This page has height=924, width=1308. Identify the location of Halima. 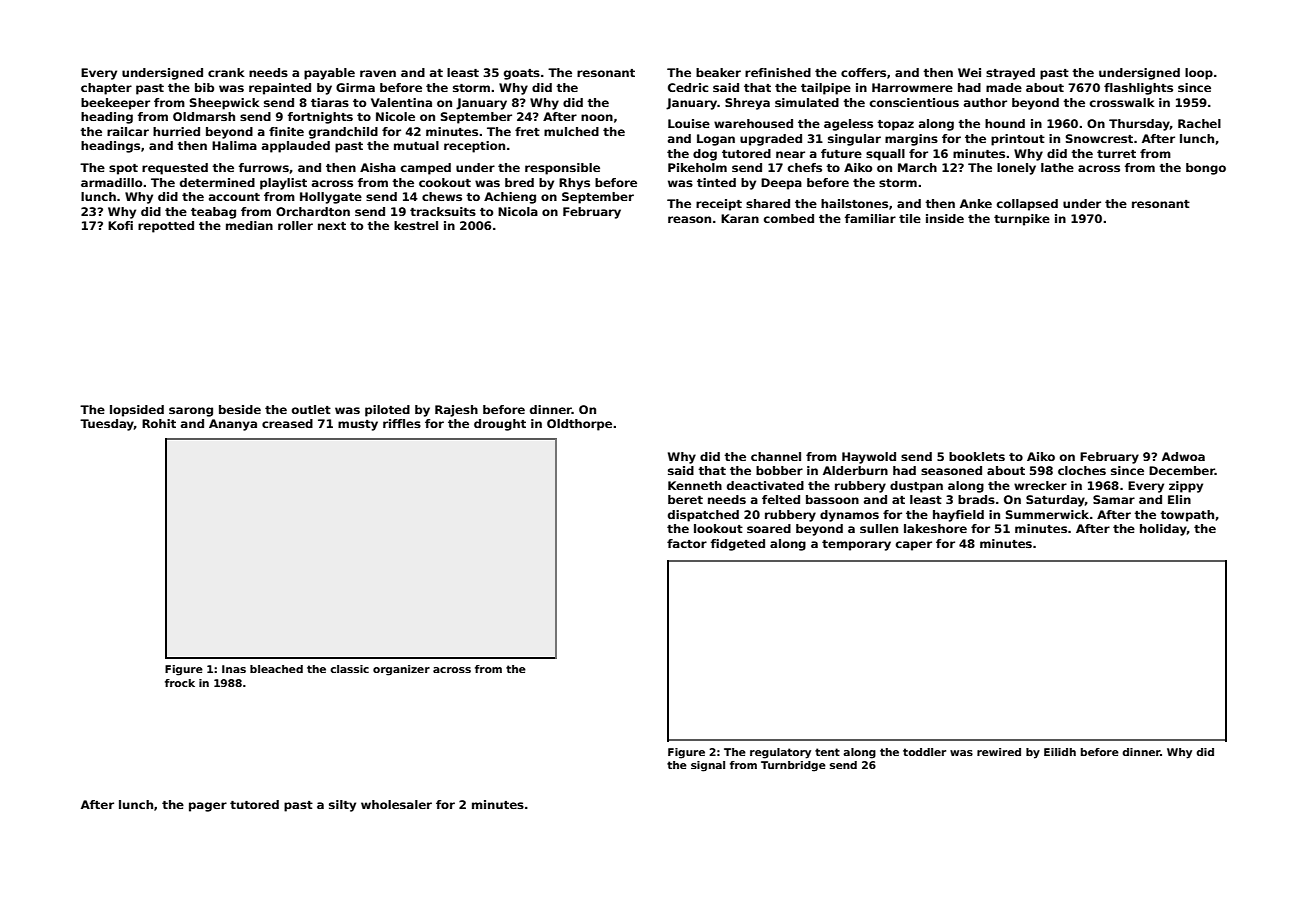
(234, 145).
